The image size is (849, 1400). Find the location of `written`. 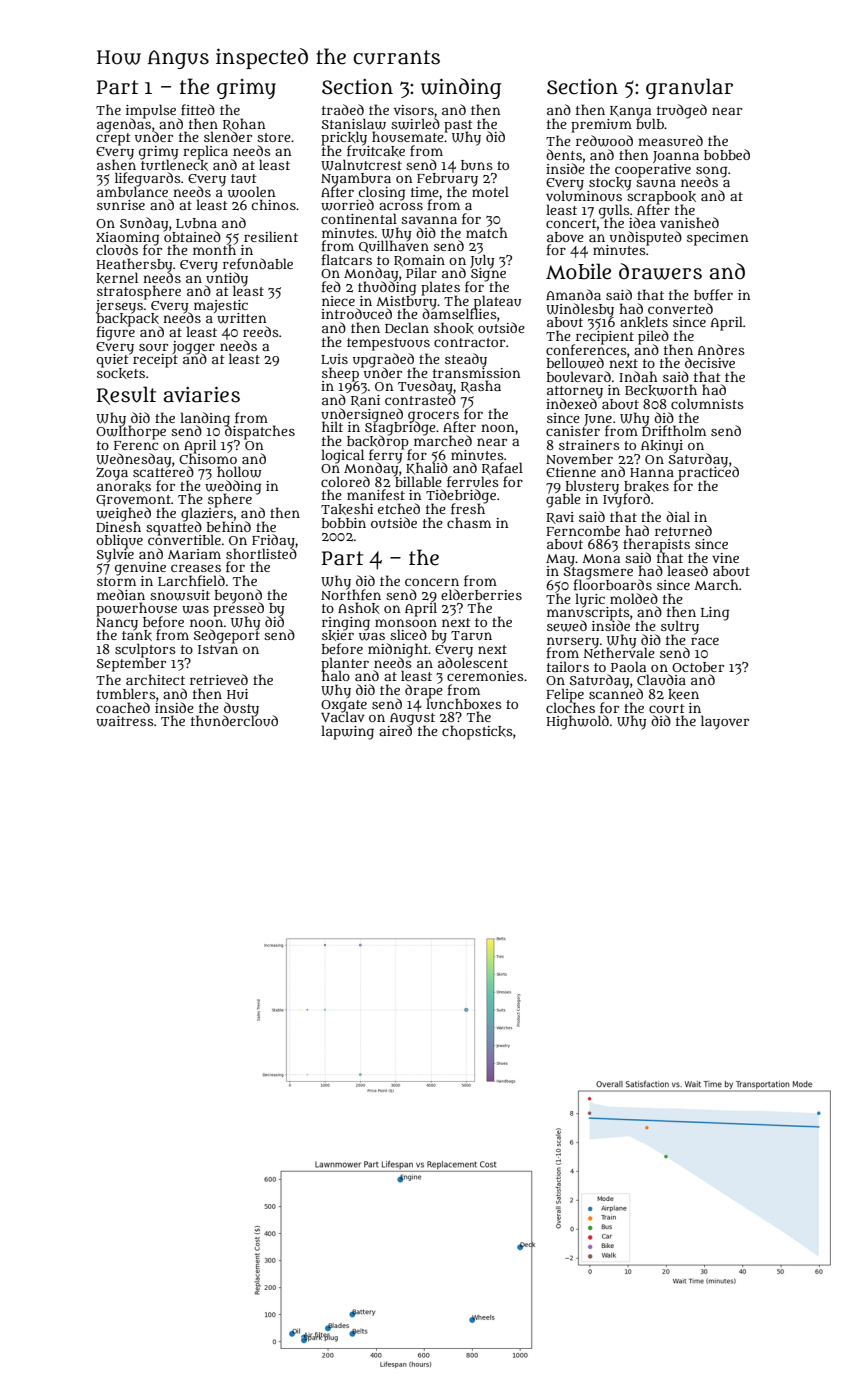

written is located at coordinates (242, 318).
